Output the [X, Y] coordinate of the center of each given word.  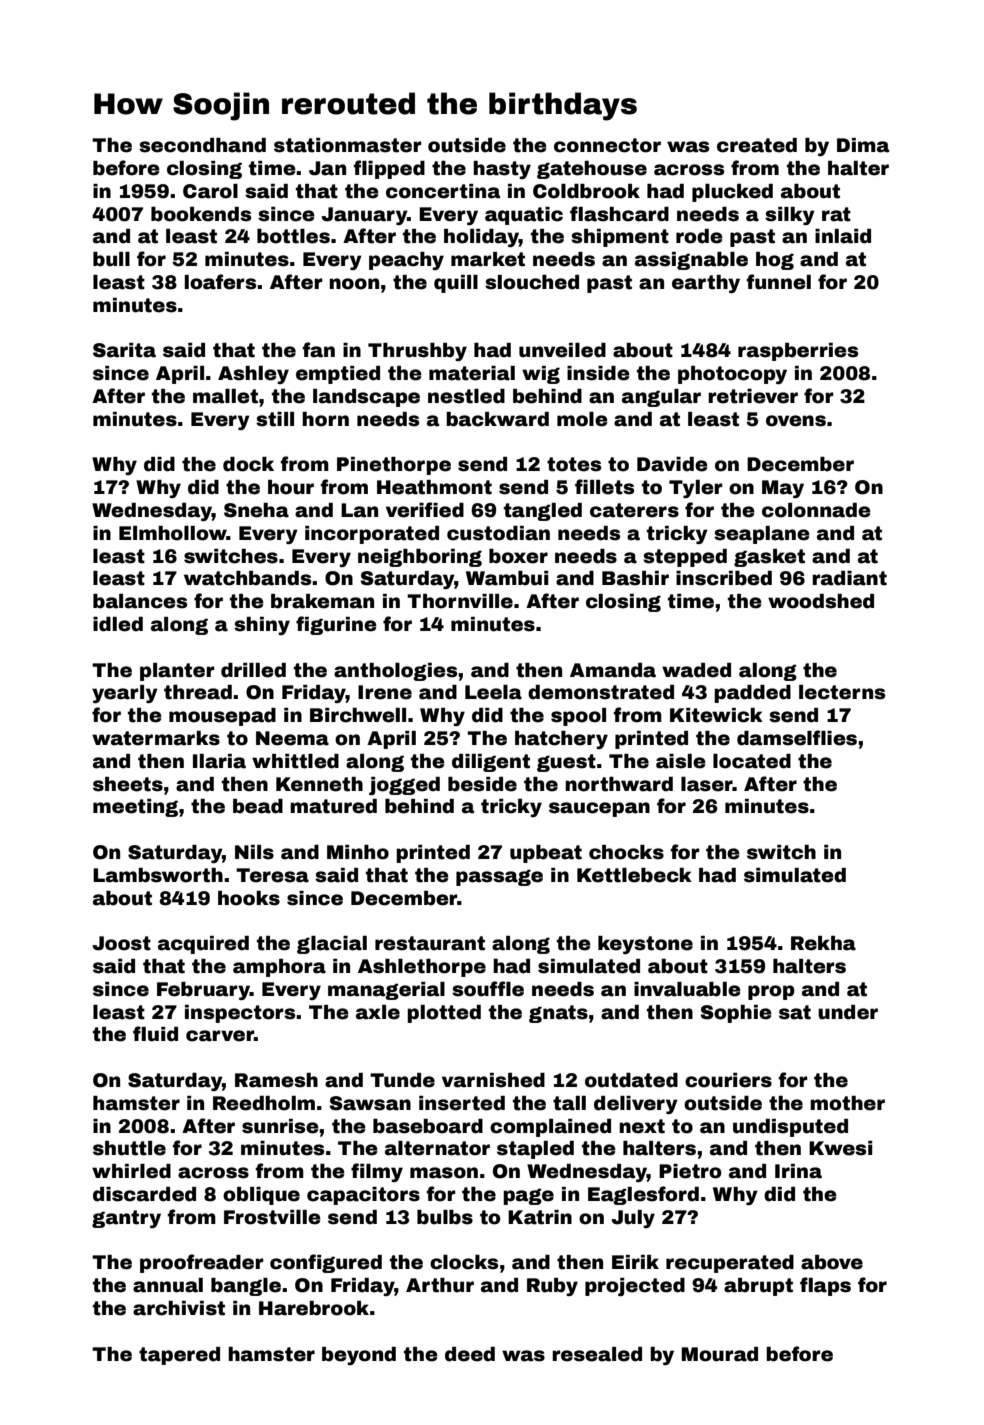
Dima [863, 145]
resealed [597, 1354]
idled [118, 624]
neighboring [420, 558]
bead [258, 806]
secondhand [202, 145]
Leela [493, 692]
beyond [359, 1356]
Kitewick [716, 715]
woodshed [821, 601]
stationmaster [348, 145]
